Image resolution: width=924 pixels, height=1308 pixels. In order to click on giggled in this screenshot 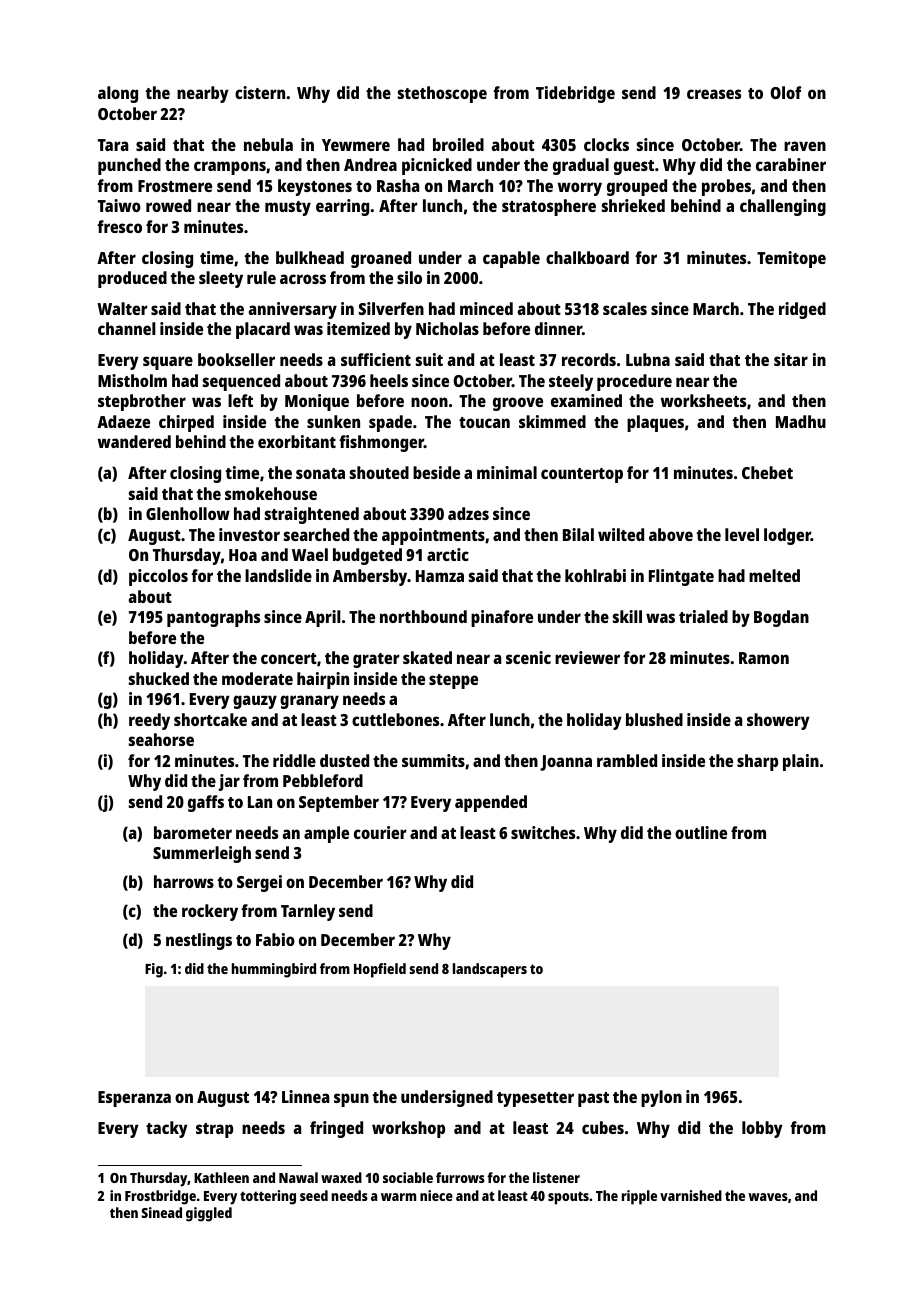, I will do `click(209, 1214)`.
